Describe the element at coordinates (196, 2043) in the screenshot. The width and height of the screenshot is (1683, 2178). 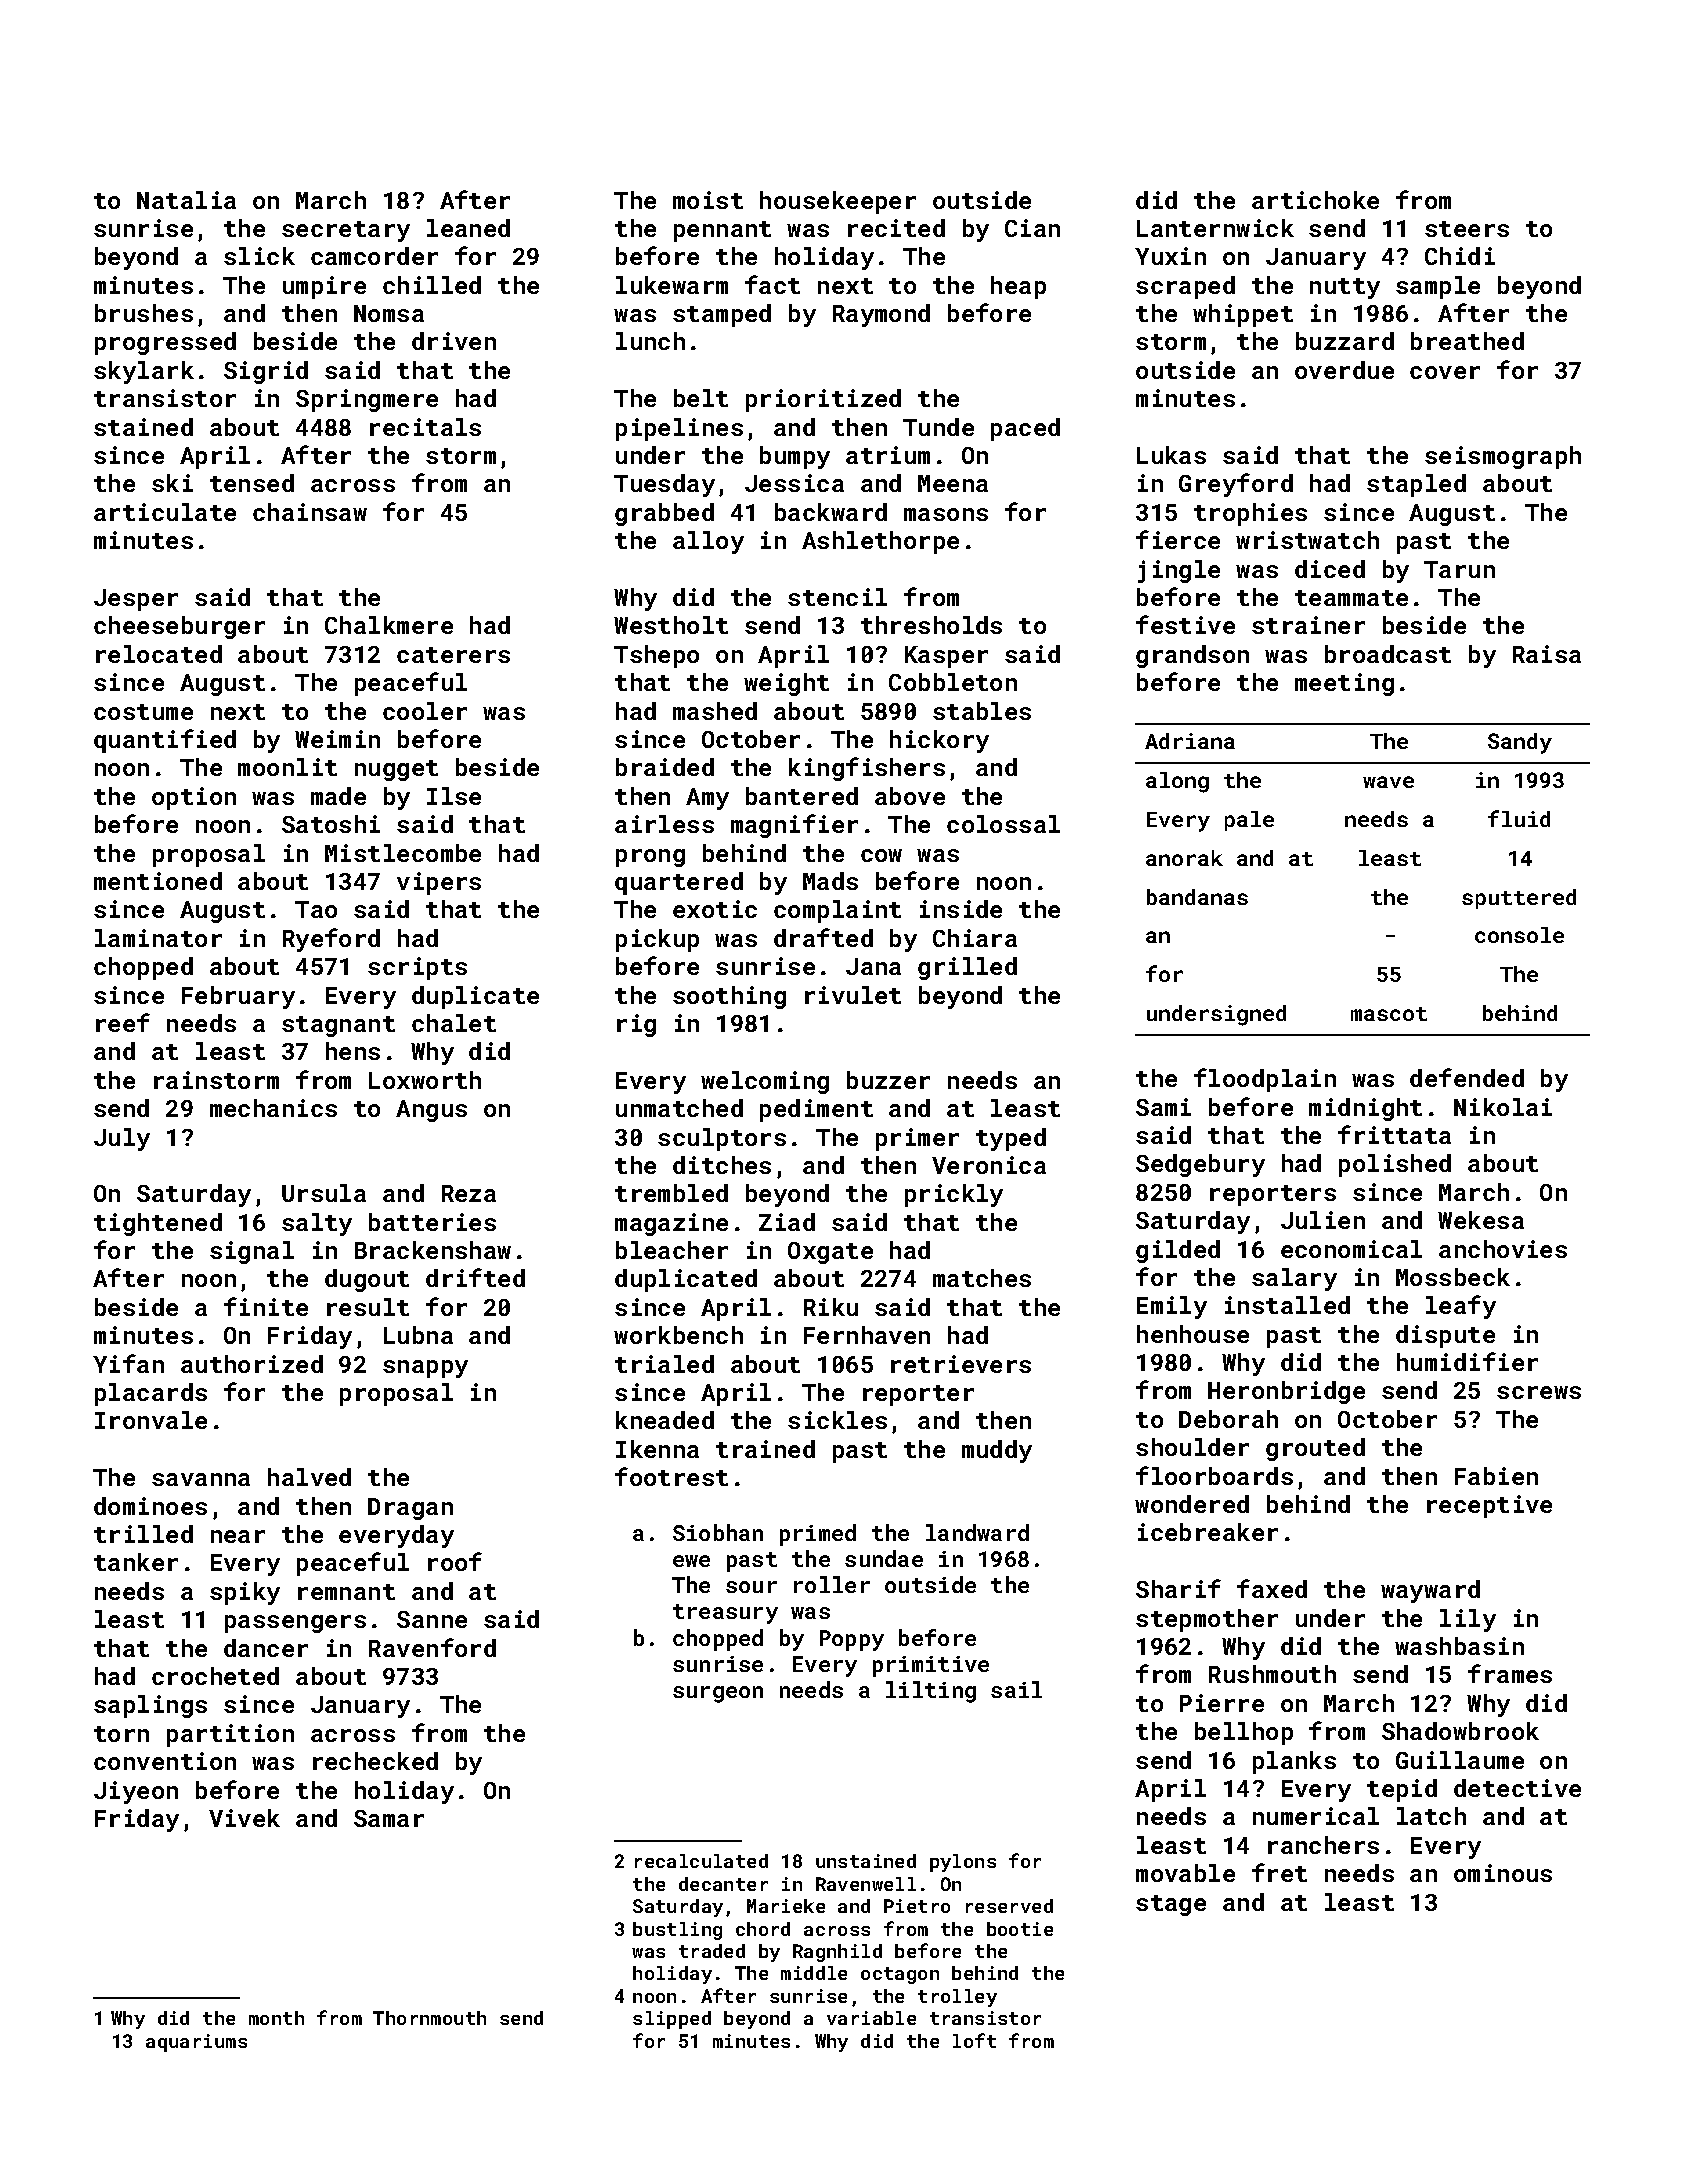
I see `aquariums` at that location.
